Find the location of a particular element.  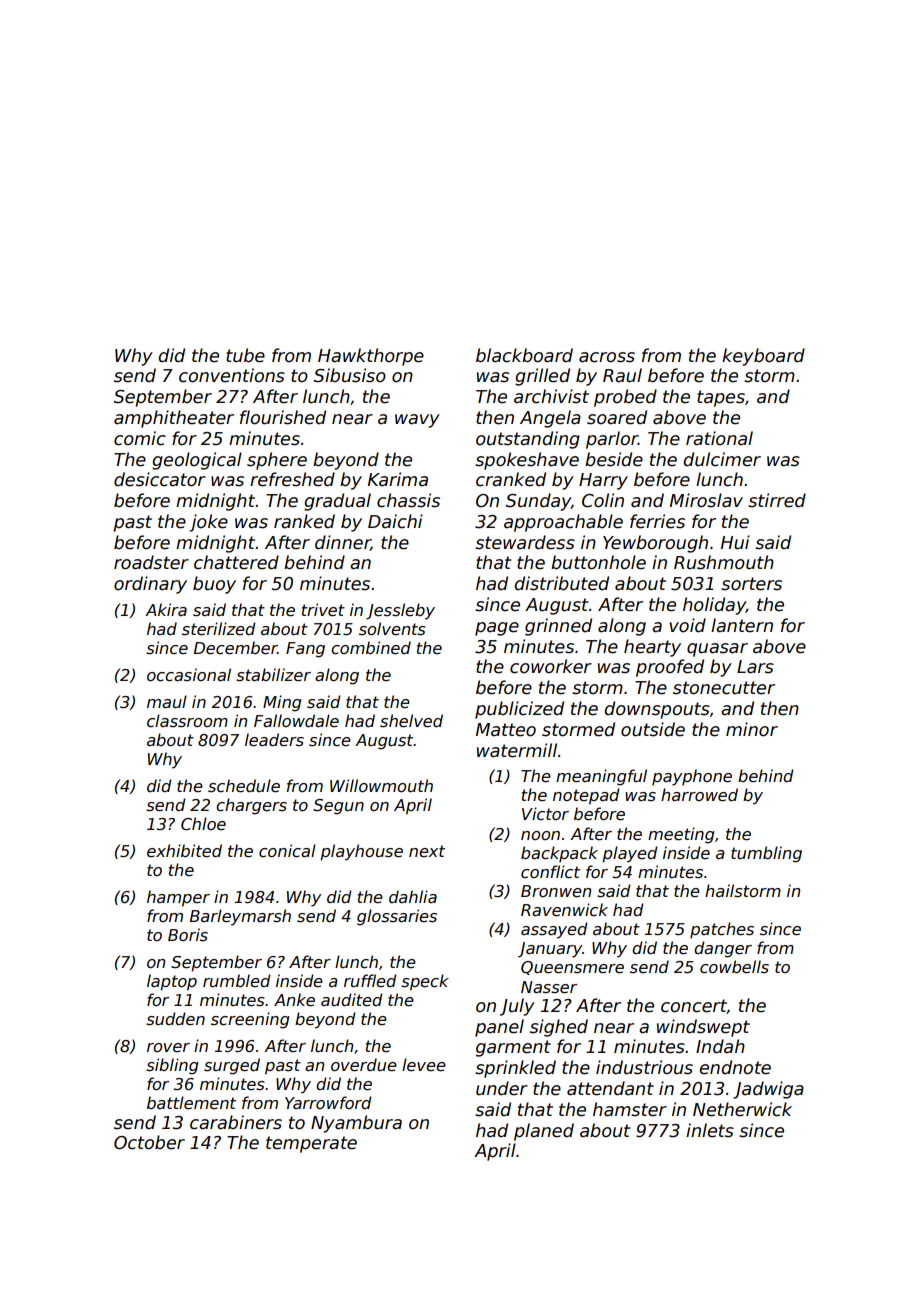

stewardess is located at coordinates (525, 542).
